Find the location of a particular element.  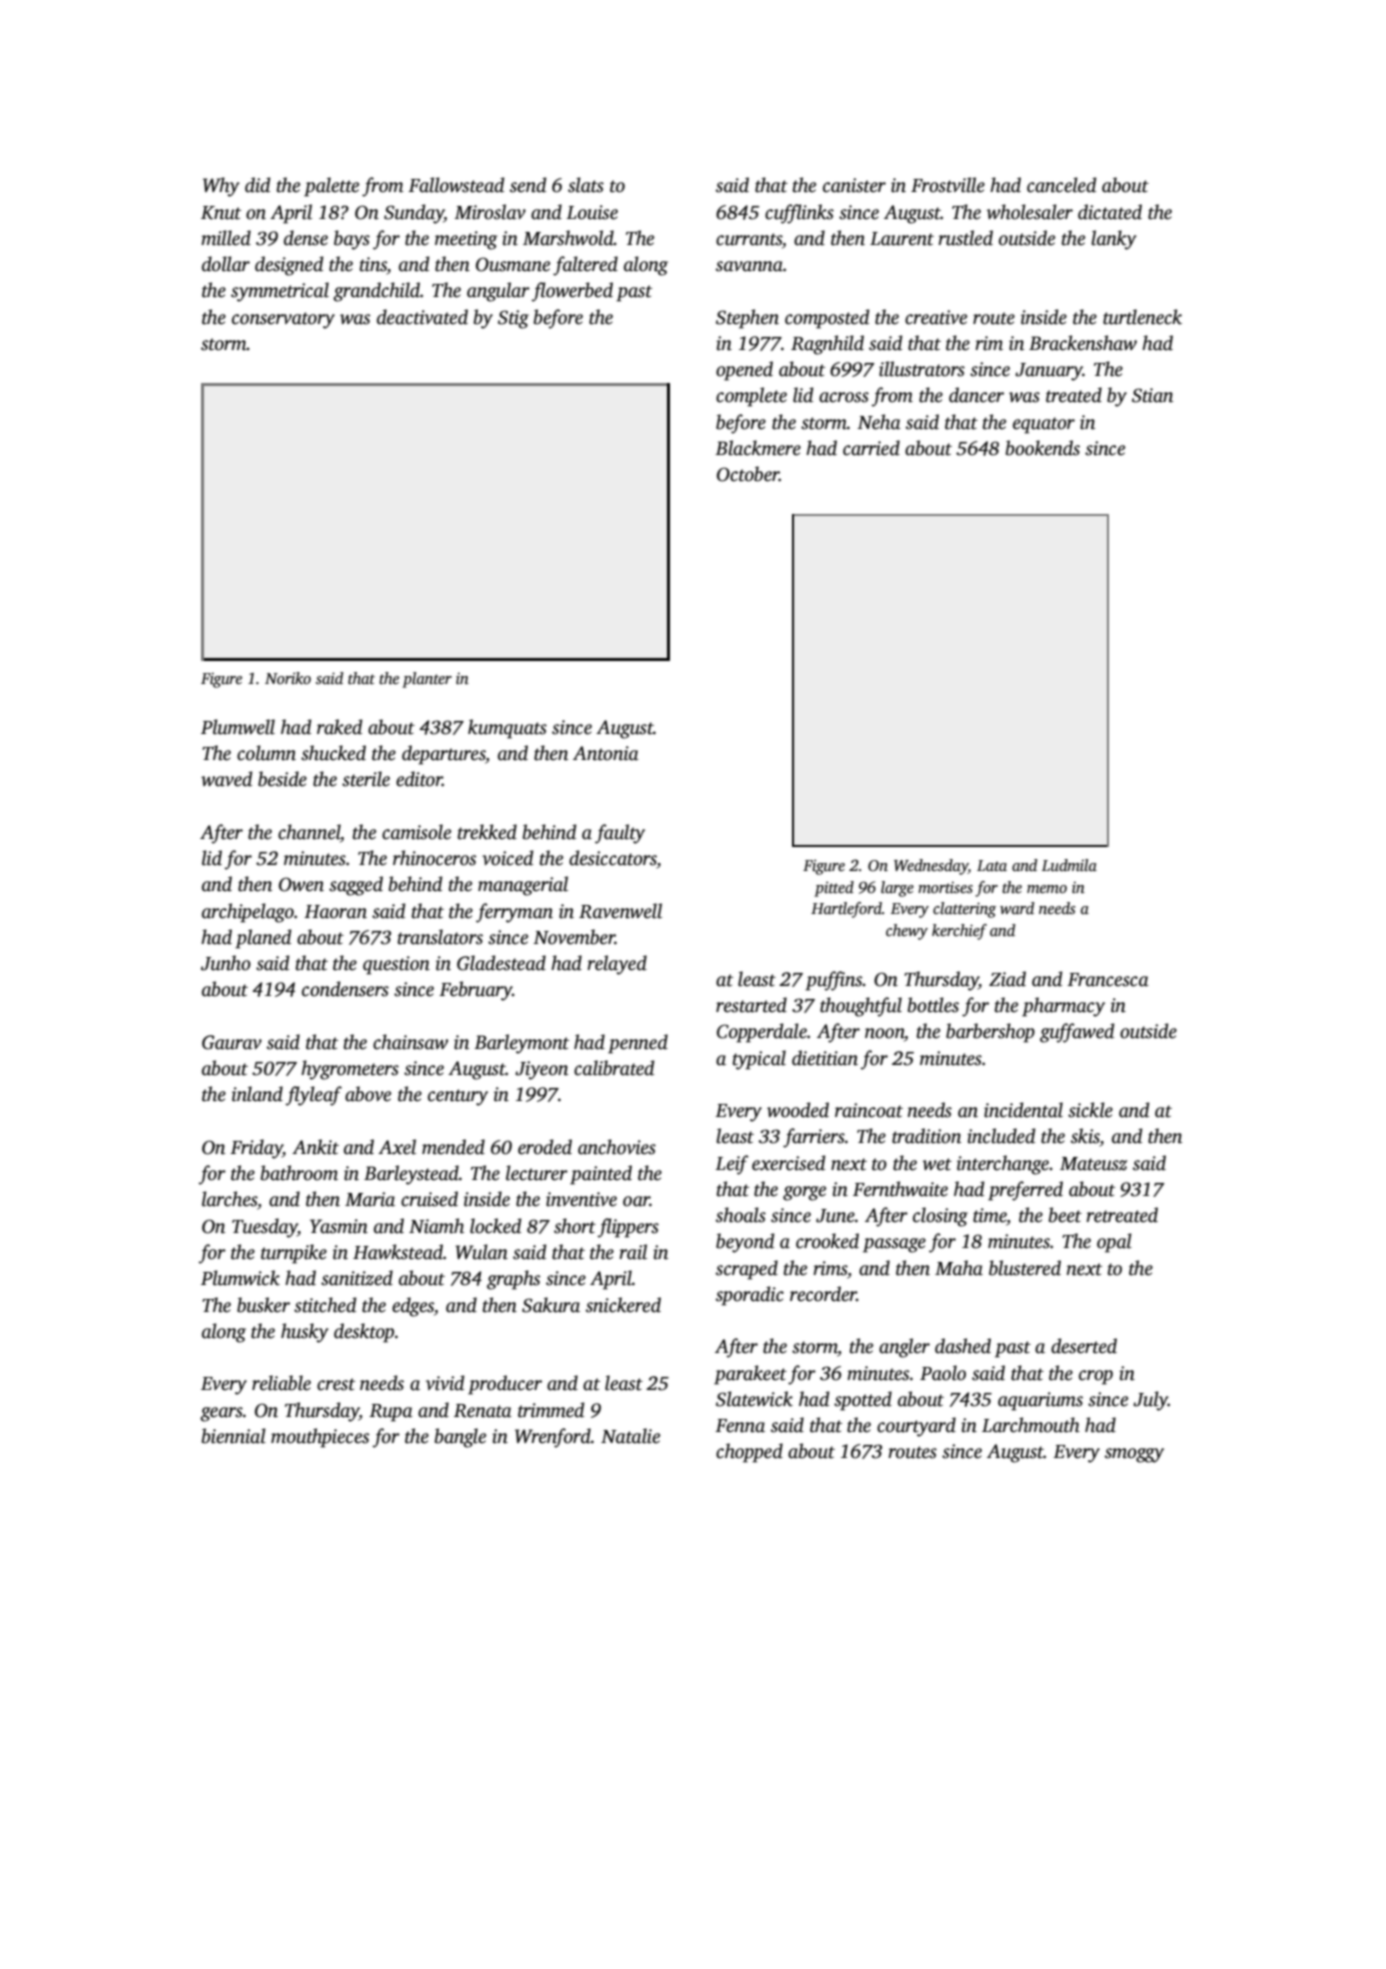

restarted is located at coordinates (751, 1005).
